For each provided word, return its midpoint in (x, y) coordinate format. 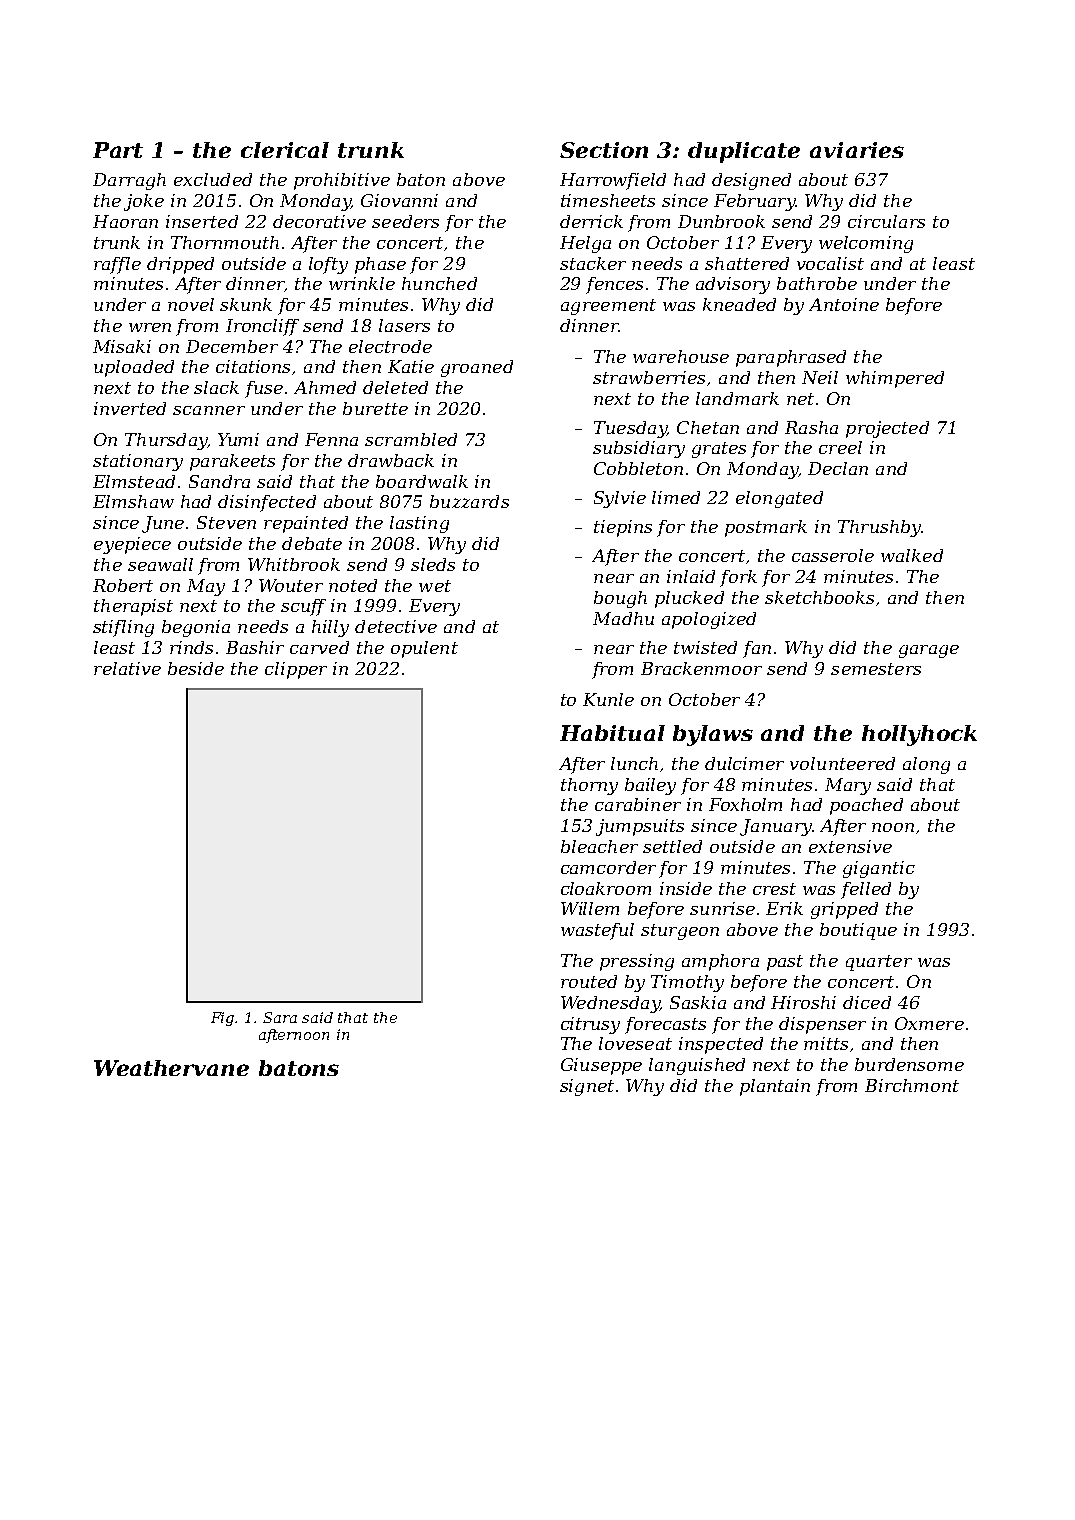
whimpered (895, 379)
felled (866, 890)
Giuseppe (601, 1066)
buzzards (469, 501)
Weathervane (171, 1068)
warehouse (681, 356)
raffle (117, 265)
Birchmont (912, 1085)
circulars (886, 221)
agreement (608, 307)
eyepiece (132, 545)
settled (672, 846)
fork (738, 578)
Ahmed (325, 387)
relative (127, 668)
